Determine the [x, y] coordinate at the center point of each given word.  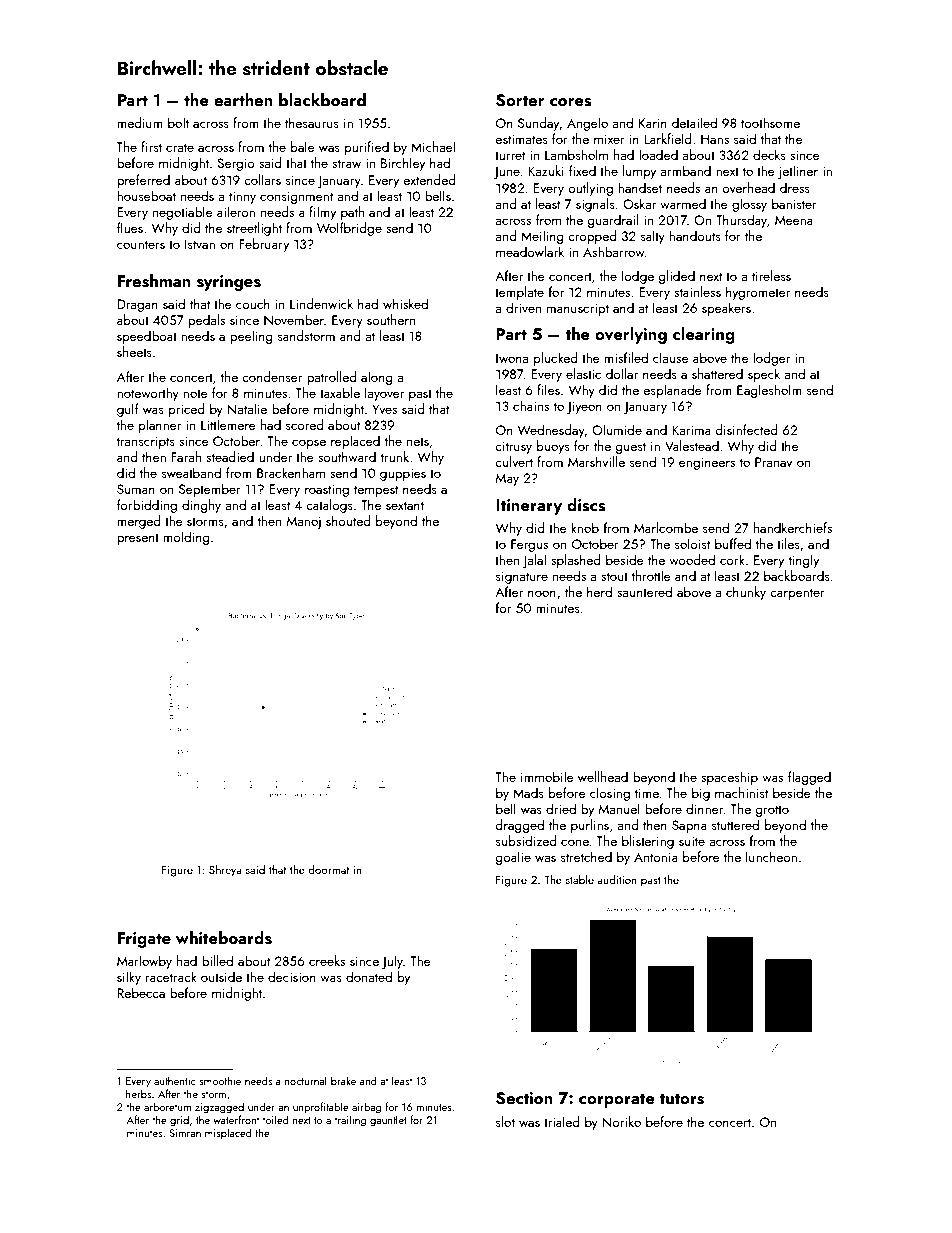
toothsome [770, 122]
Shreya [225, 871]
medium [140, 122]
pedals [206, 321]
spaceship [729, 778]
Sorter [520, 100]
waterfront [236, 1119]
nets [418, 441]
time [647, 793]
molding [186, 538]
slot [505, 1121]
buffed [733, 543]
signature [522, 577]
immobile [547, 776]
